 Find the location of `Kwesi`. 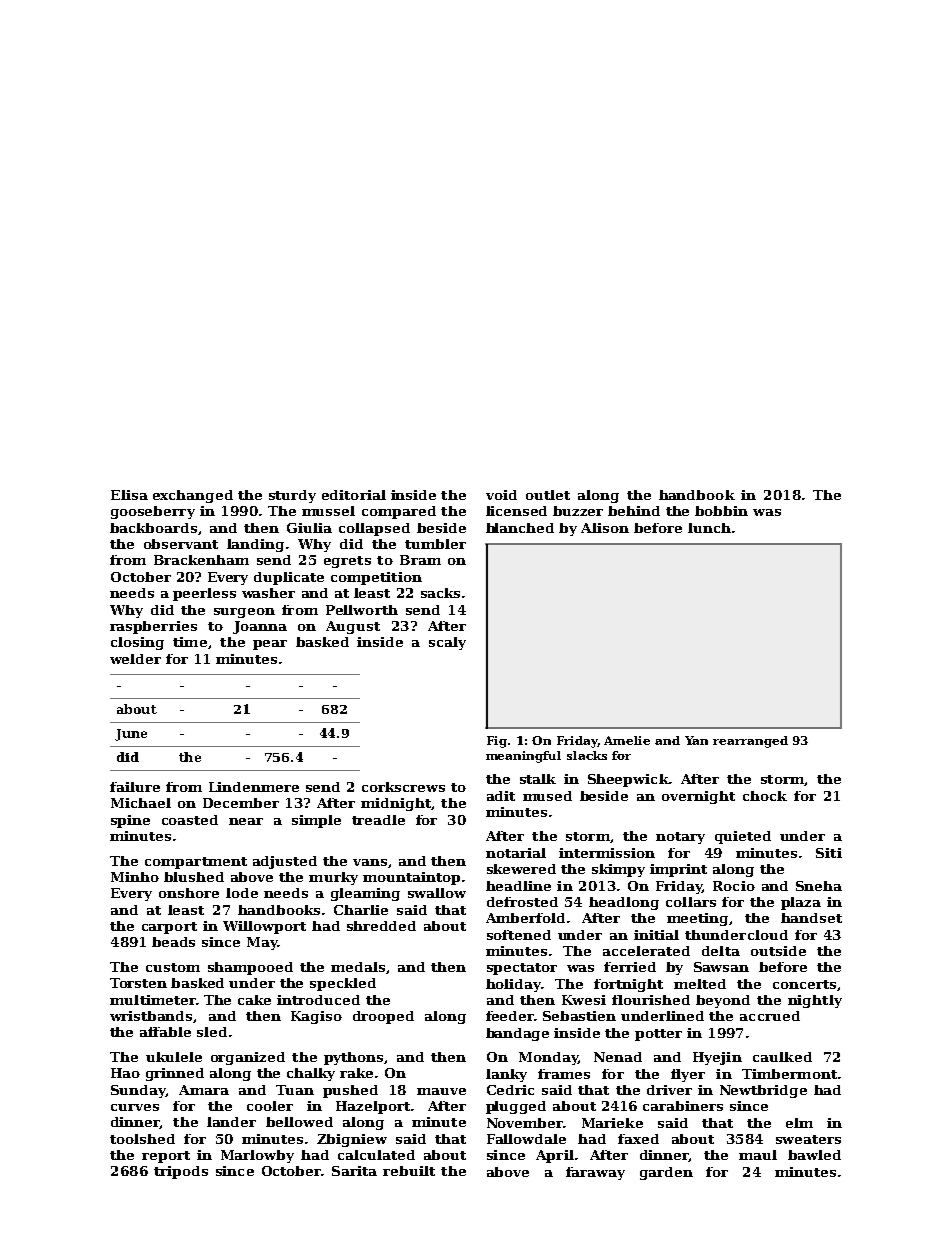

Kwesi is located at coordinates (584, 1000).
